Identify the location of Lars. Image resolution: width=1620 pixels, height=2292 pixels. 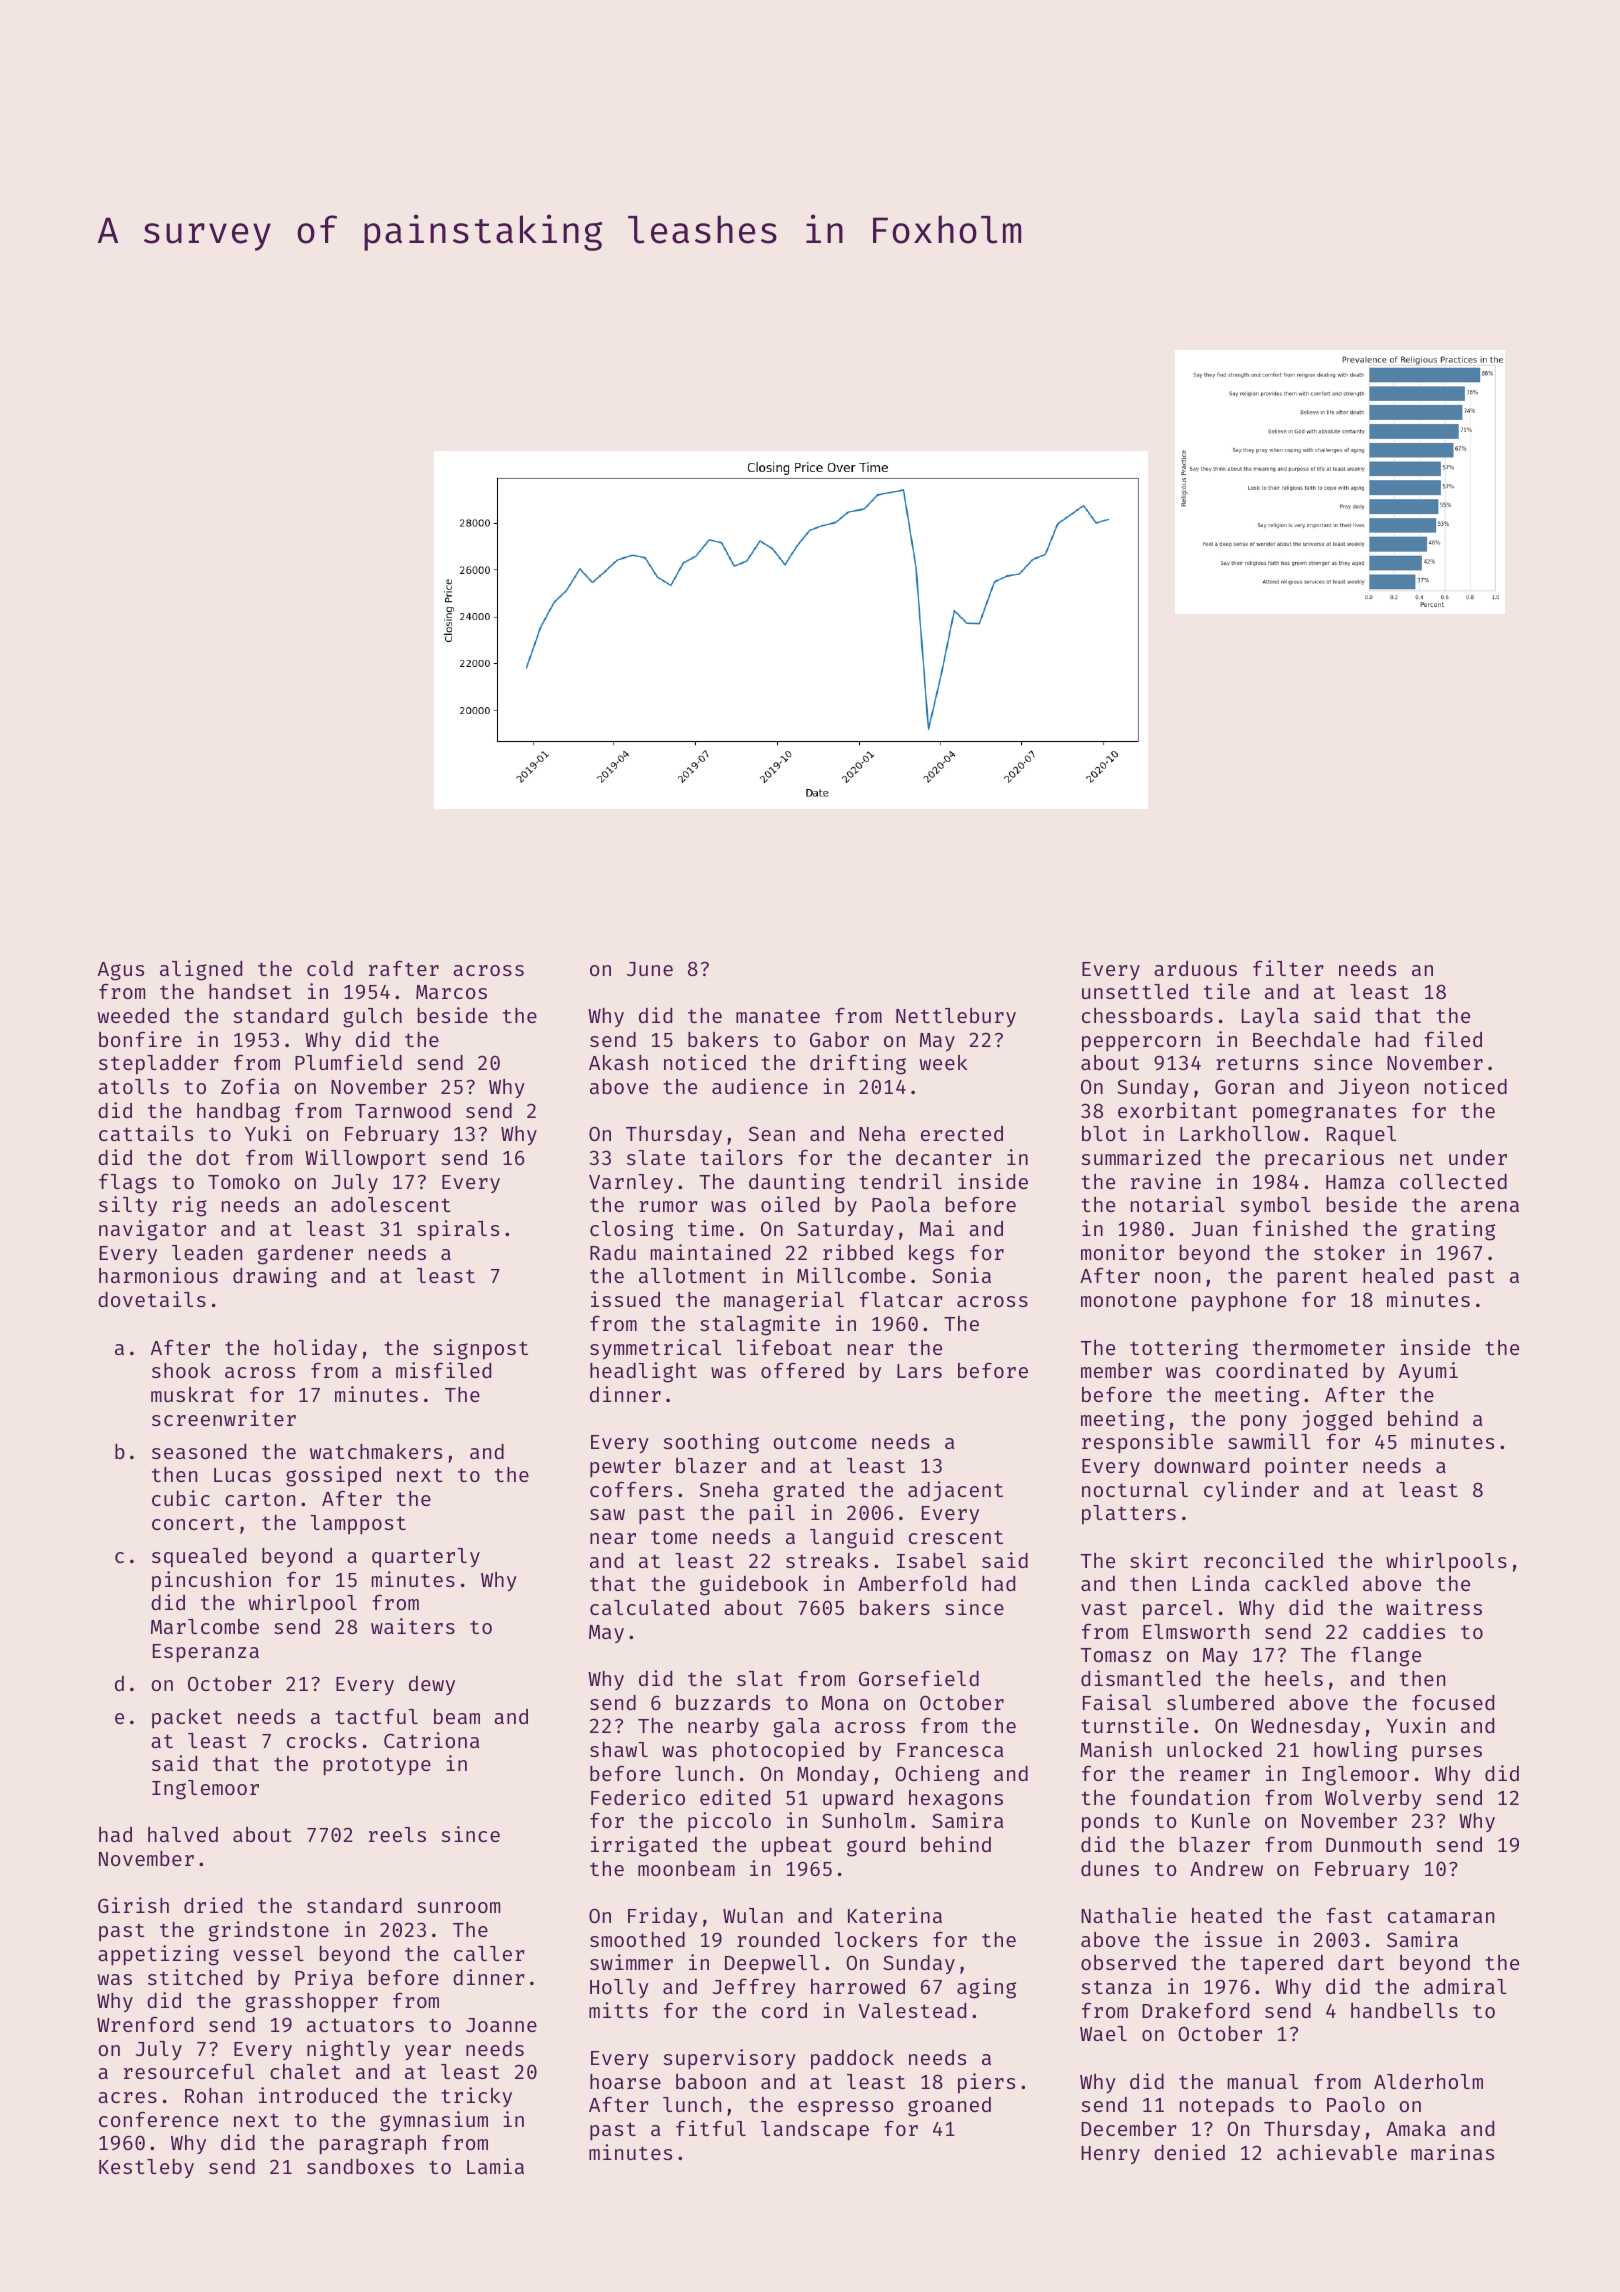
(919, 1371).
